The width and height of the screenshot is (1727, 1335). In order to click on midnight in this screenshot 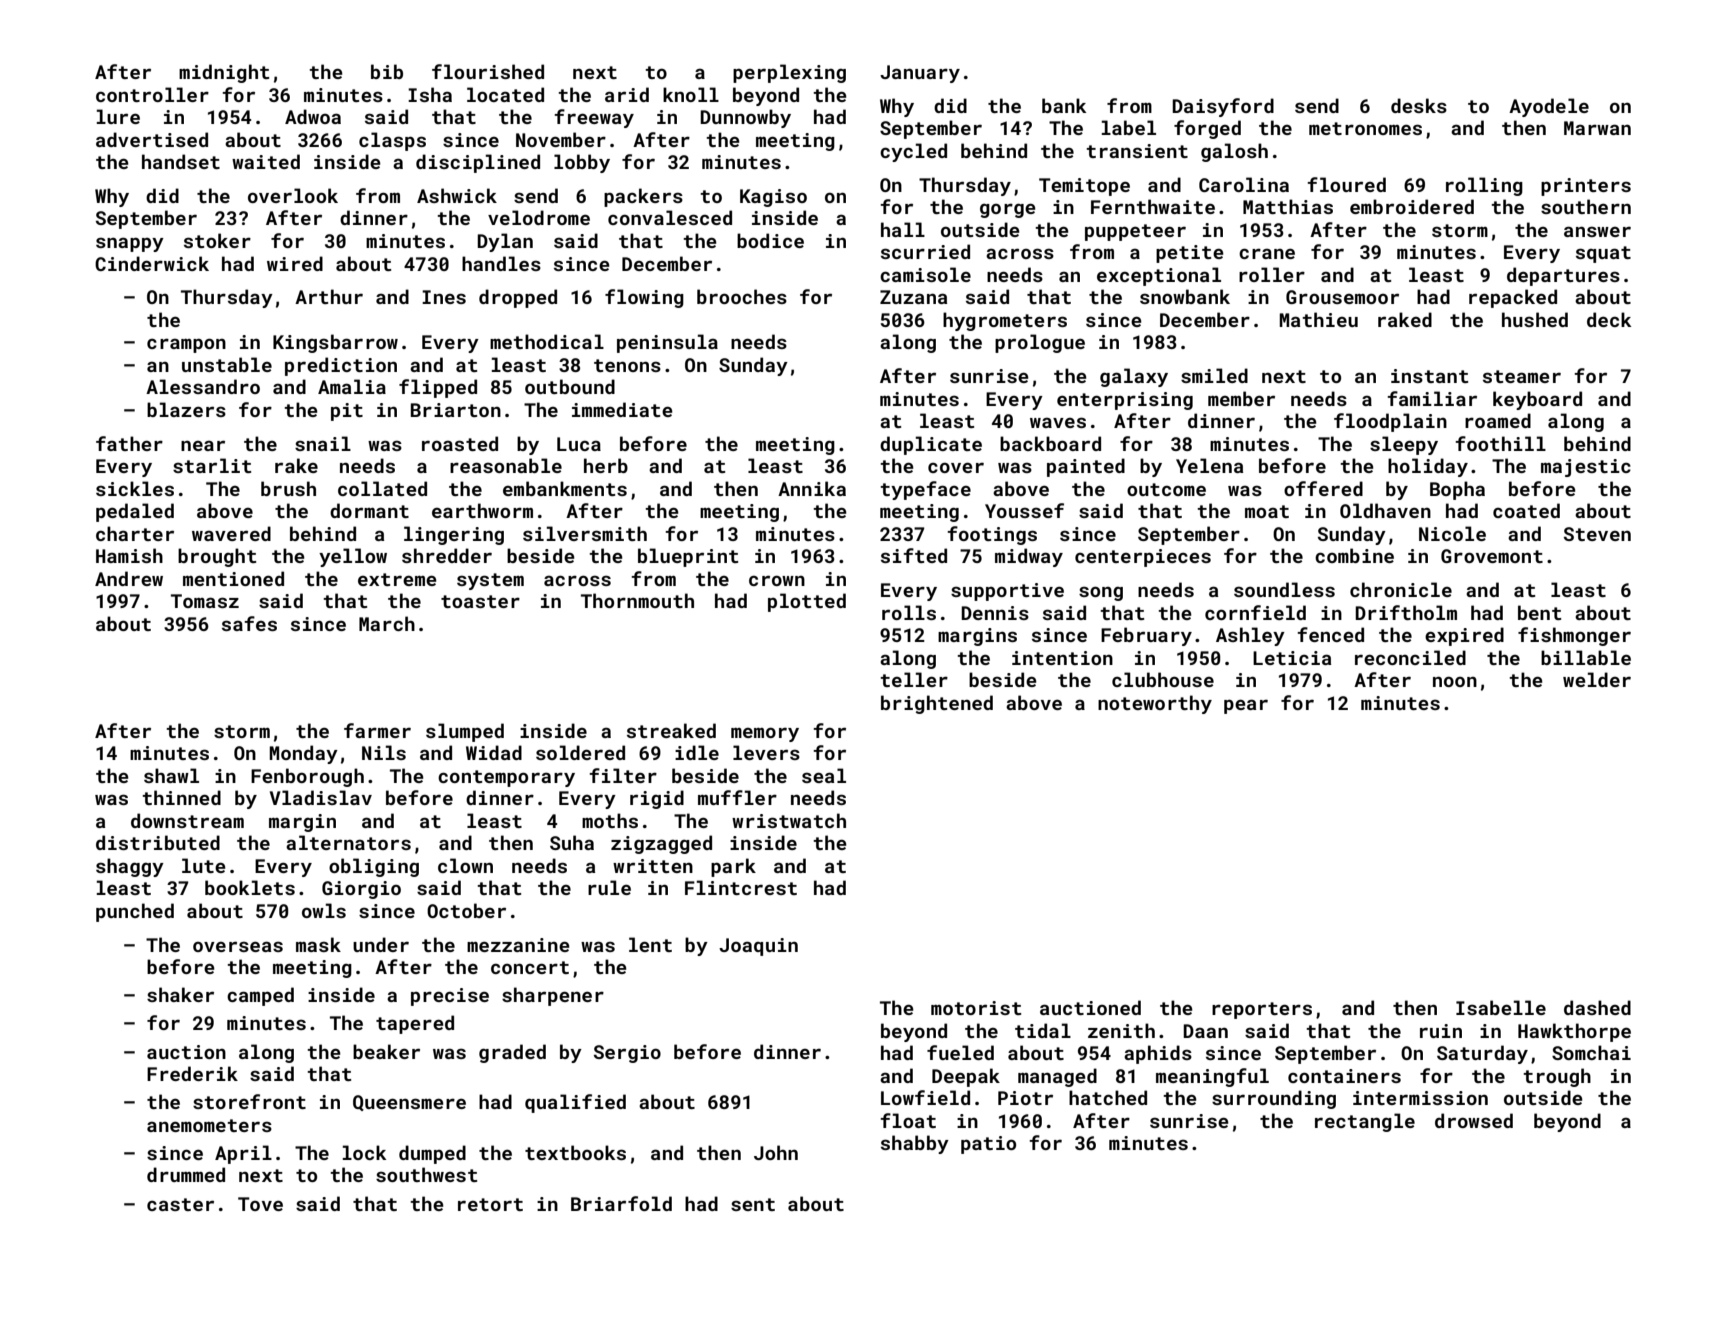, I will do `click(224, 73)`.
